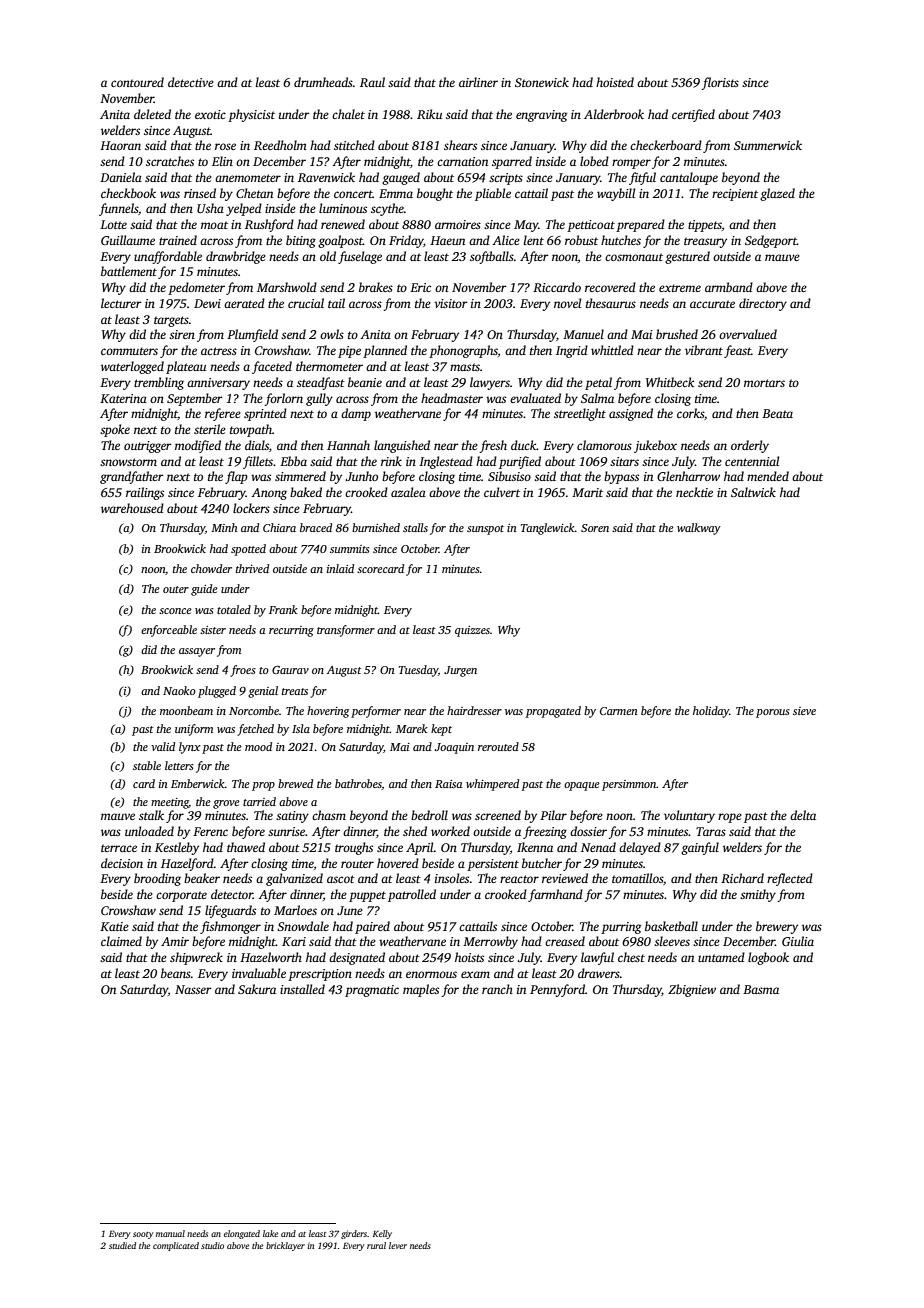 This screenshot has height=1308, width=924. Describe the element at coordinates (120, 145) in the screenshot. I see `Haoran` at that location.
